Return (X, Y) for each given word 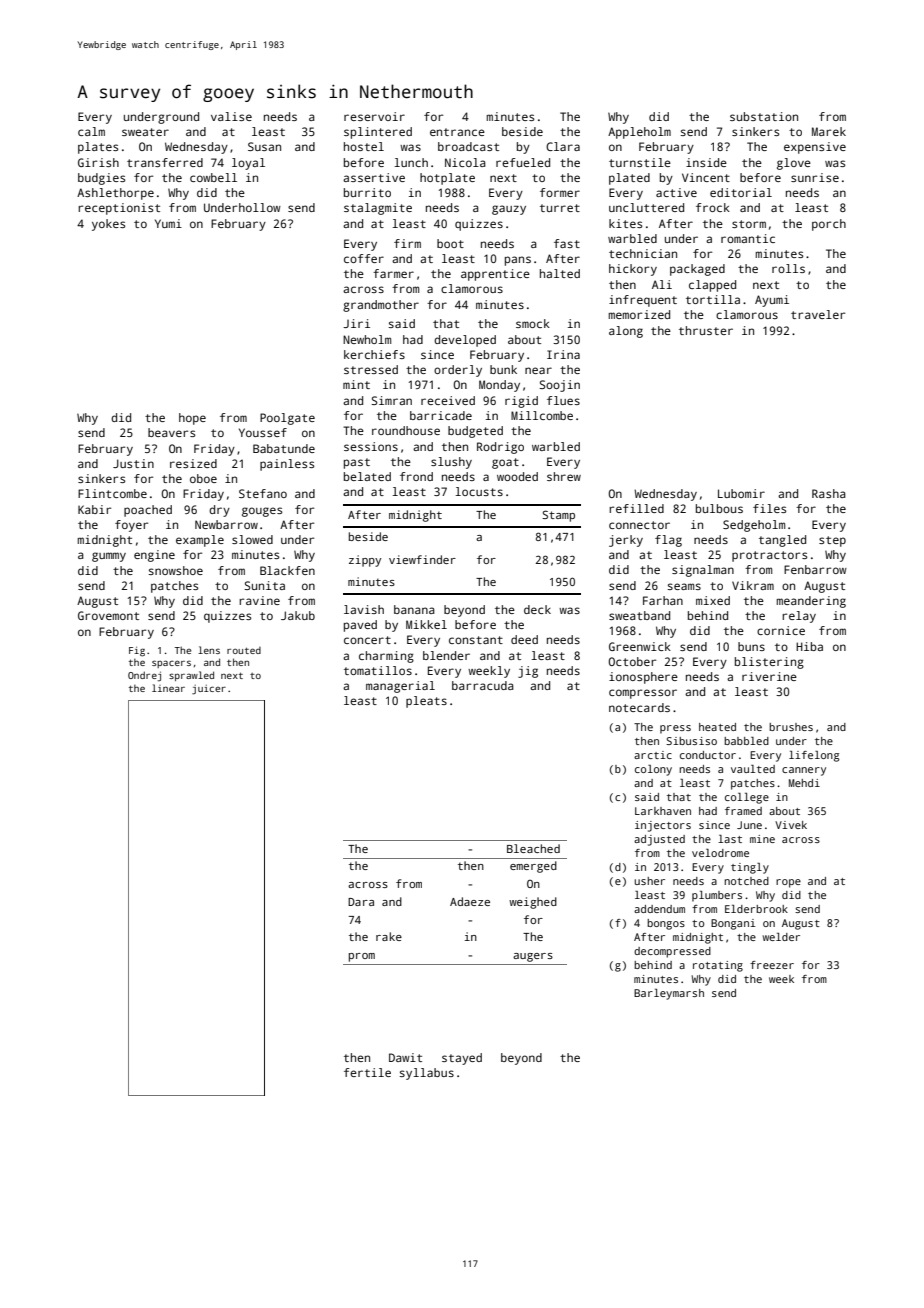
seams (684, 586)
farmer (393, 273)
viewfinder (422, 559)
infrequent (643, 301)
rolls (788, 268)
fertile (367, 1072)
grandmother (381, 306)
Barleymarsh (669, 994)
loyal (248, 164)
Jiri (356, 323)
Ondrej (144, 676)
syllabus (427, 1074)
